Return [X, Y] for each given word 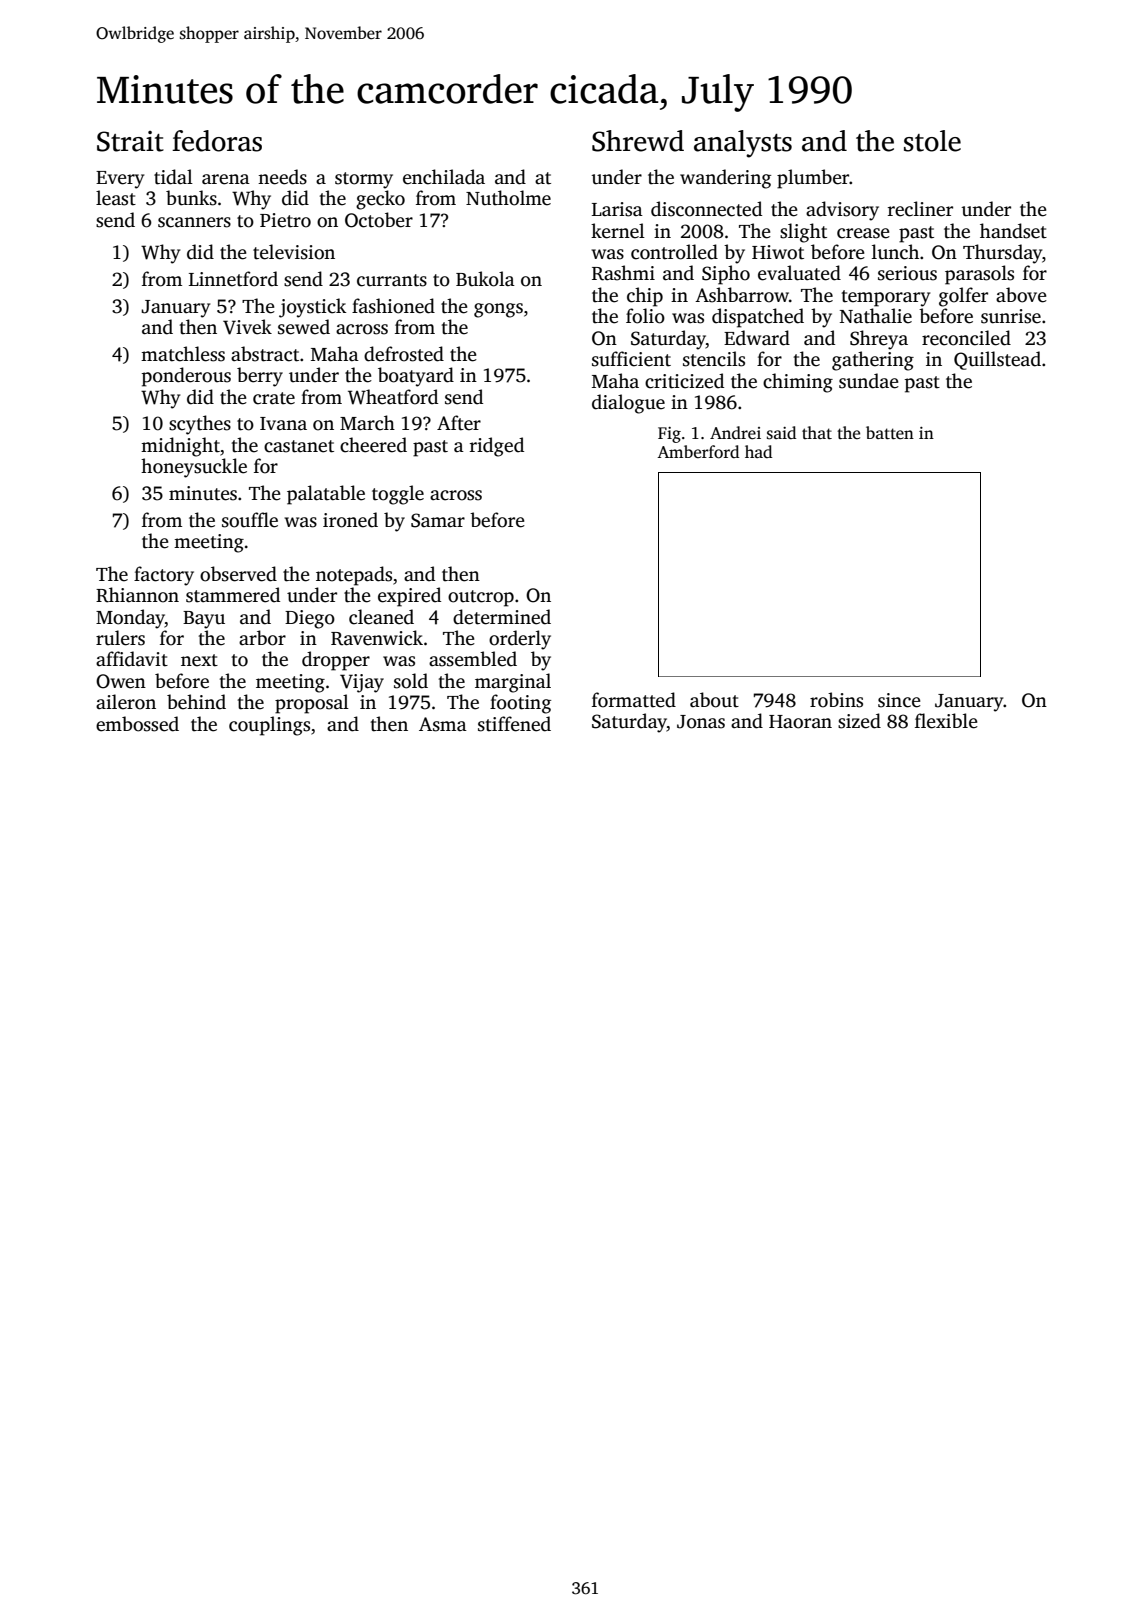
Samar [438, 520]
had [758, 451]
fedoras [217, 141]
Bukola [485, 279]
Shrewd [638, 141]
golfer [963, 297]
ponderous [186, 377]
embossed [137, 724]
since [899, 700]
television [294, 252]
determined [502, 617]
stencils [714, 359]
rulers [120, 638]
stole [932, 141]
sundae [869, 381]
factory [164, 576]
